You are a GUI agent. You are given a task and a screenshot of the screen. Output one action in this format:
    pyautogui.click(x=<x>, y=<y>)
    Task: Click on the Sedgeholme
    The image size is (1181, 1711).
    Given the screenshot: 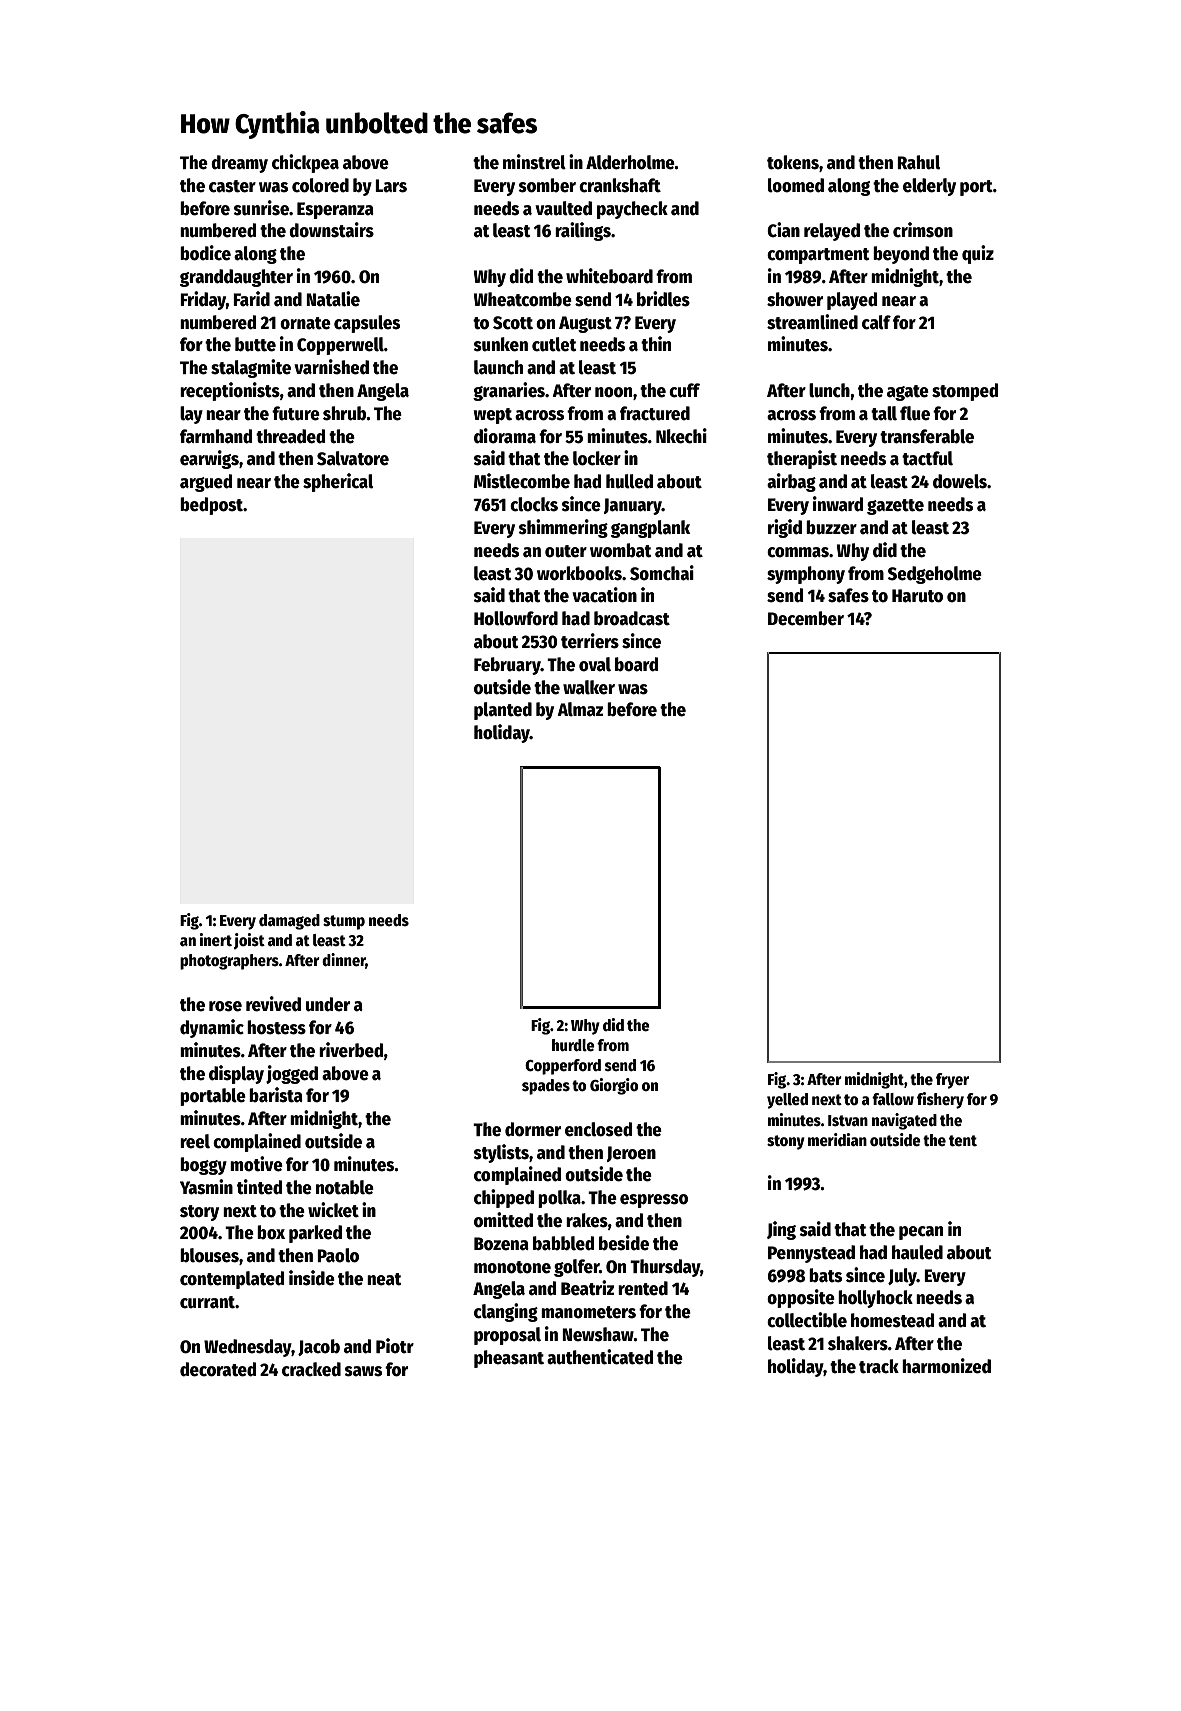 What is the action you would take?
    pyautogui.click(x=935, y=575)
